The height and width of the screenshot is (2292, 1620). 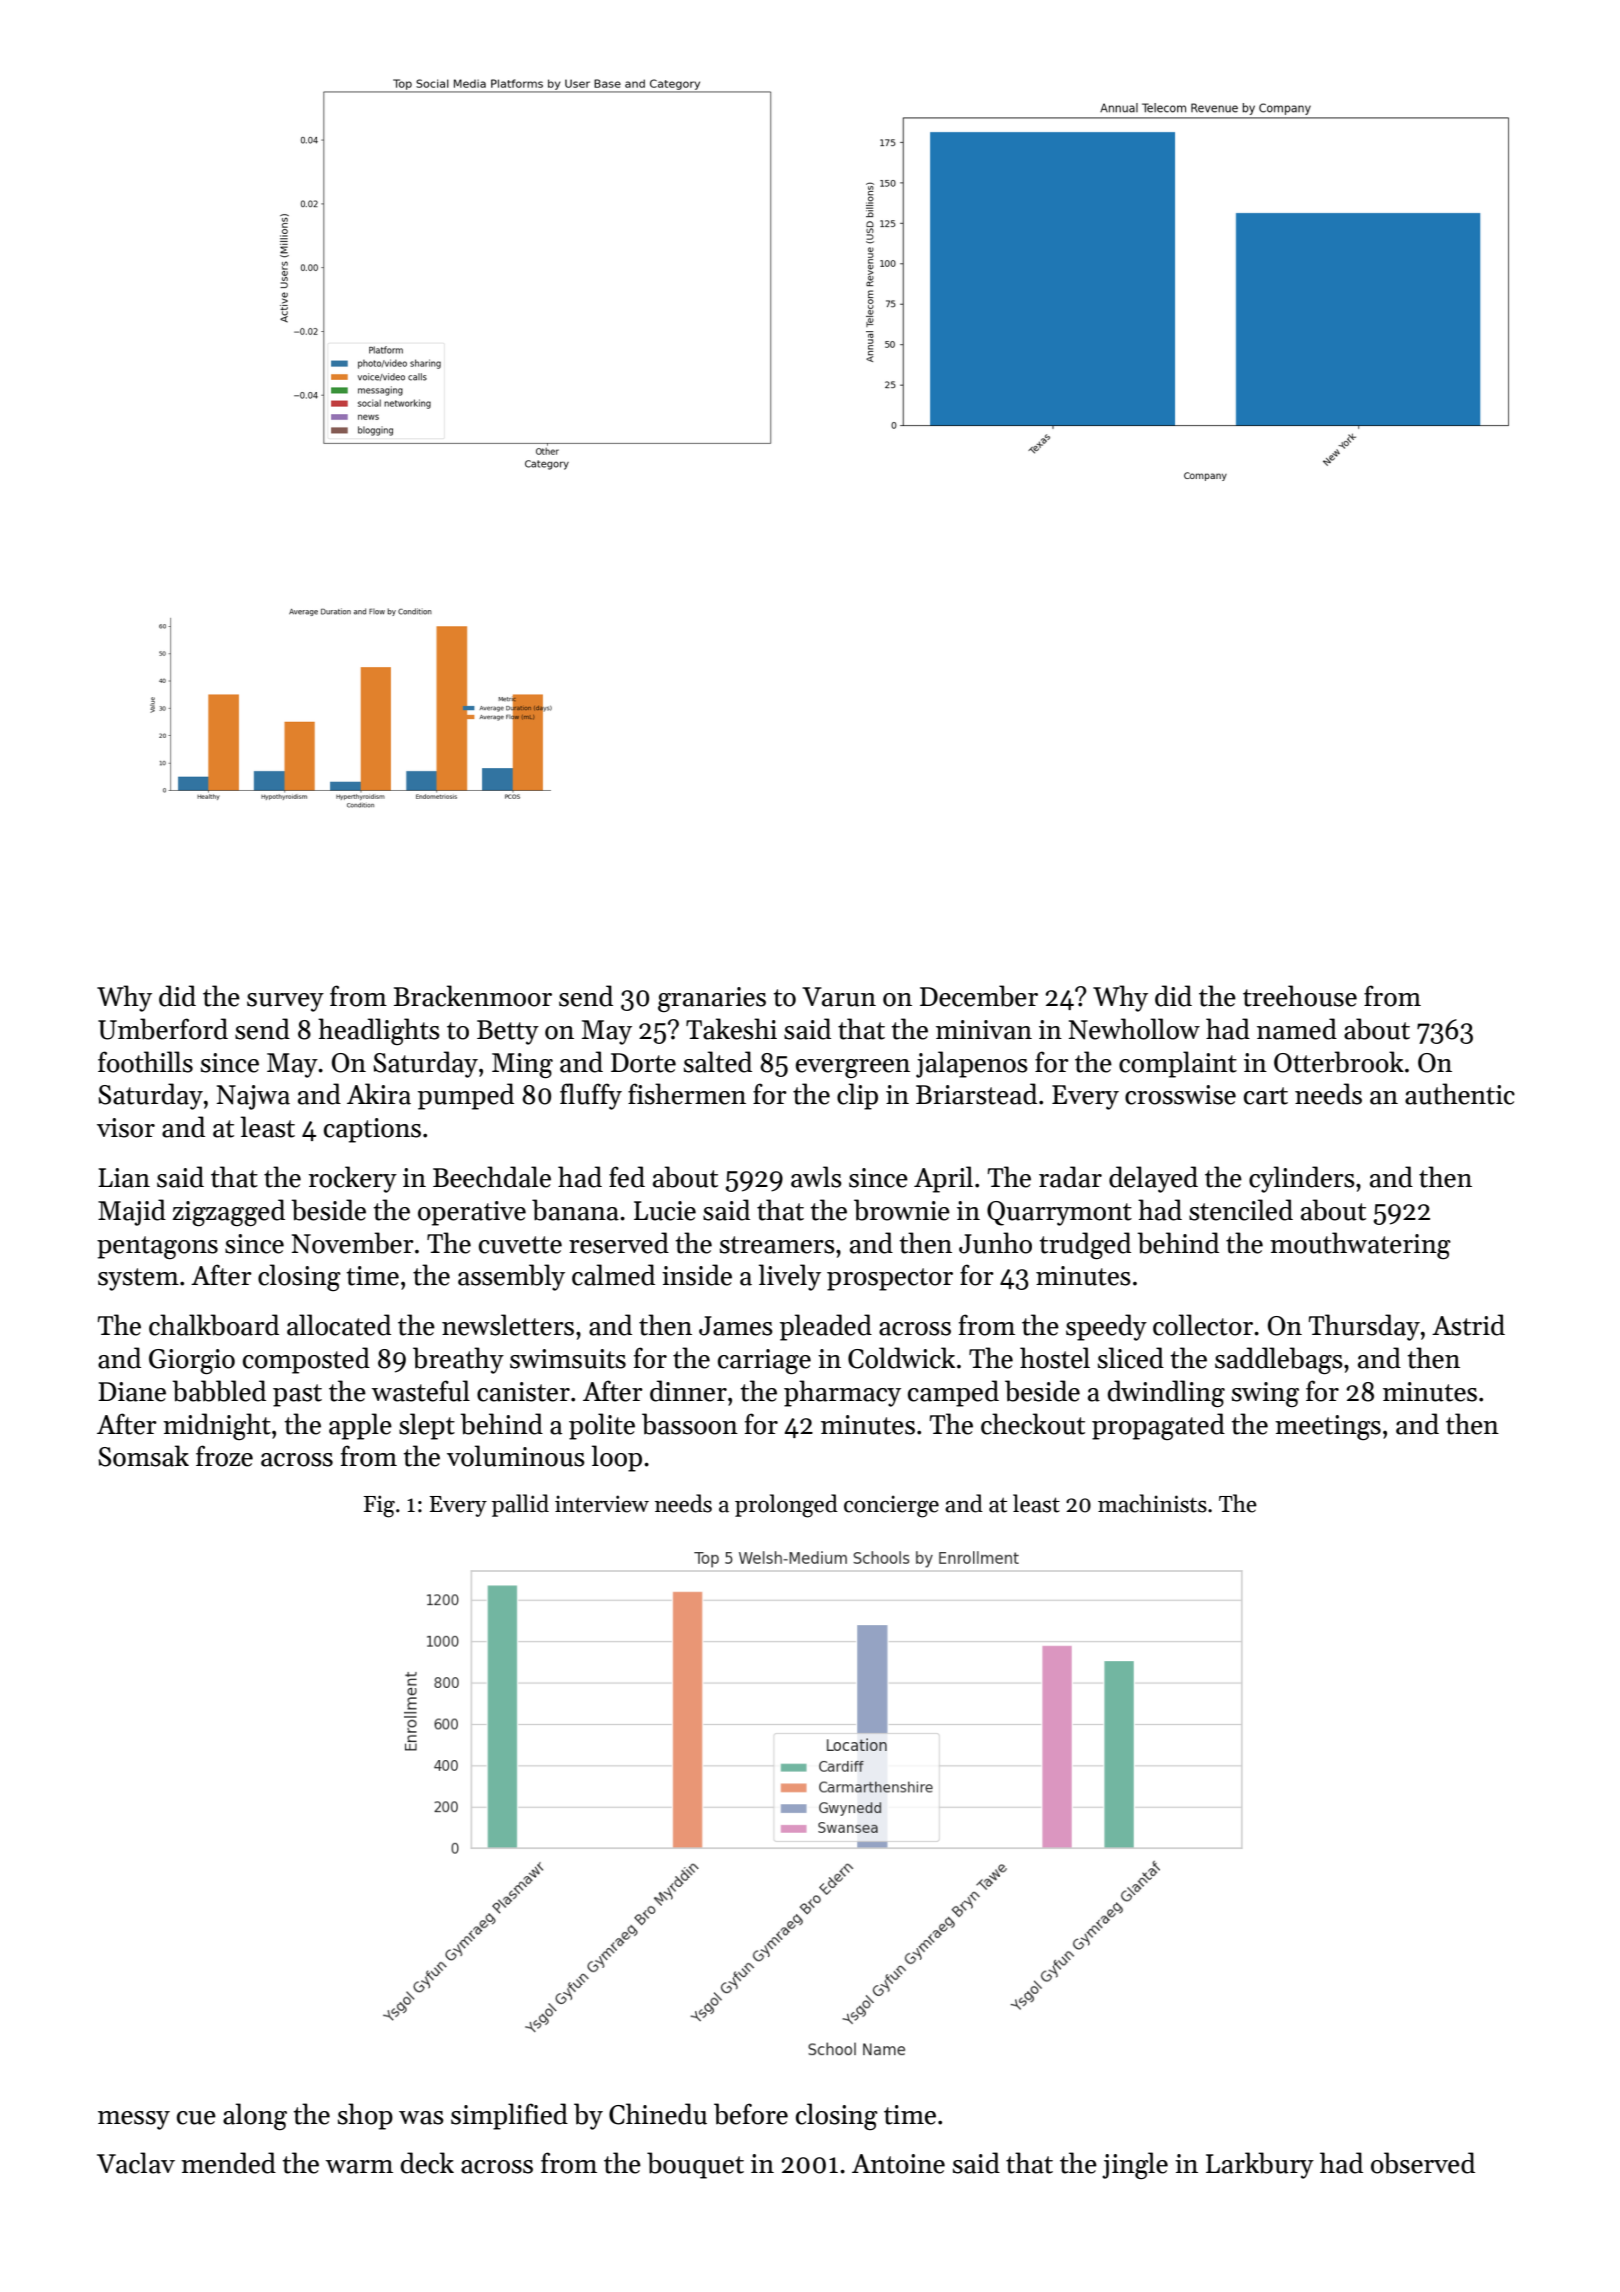 What do you see at coordinates (285, 1002) in the screenshot?
I see `survey` at bounding box center [285, 1002].
